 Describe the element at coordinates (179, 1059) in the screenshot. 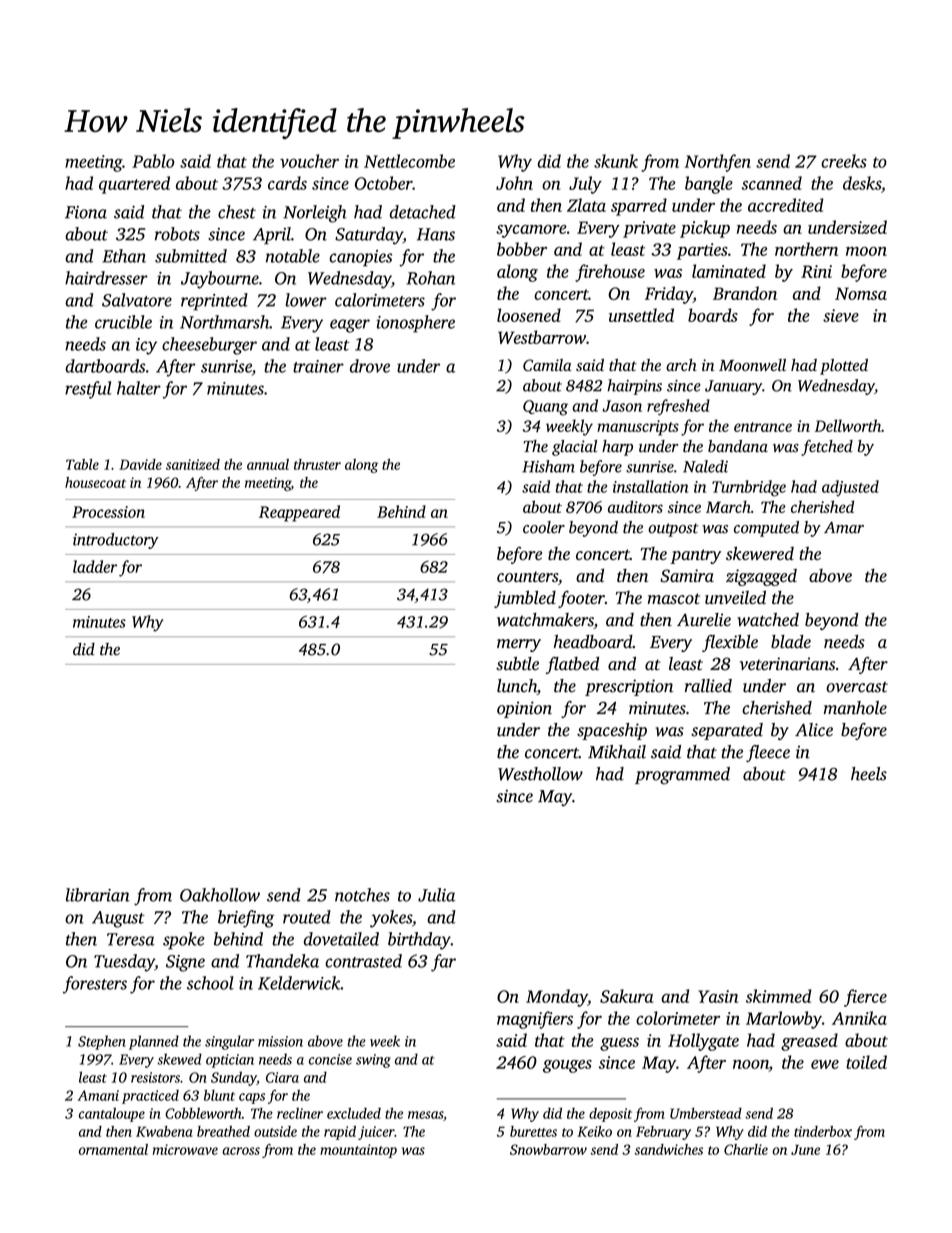

I see `skewed` at that location.
